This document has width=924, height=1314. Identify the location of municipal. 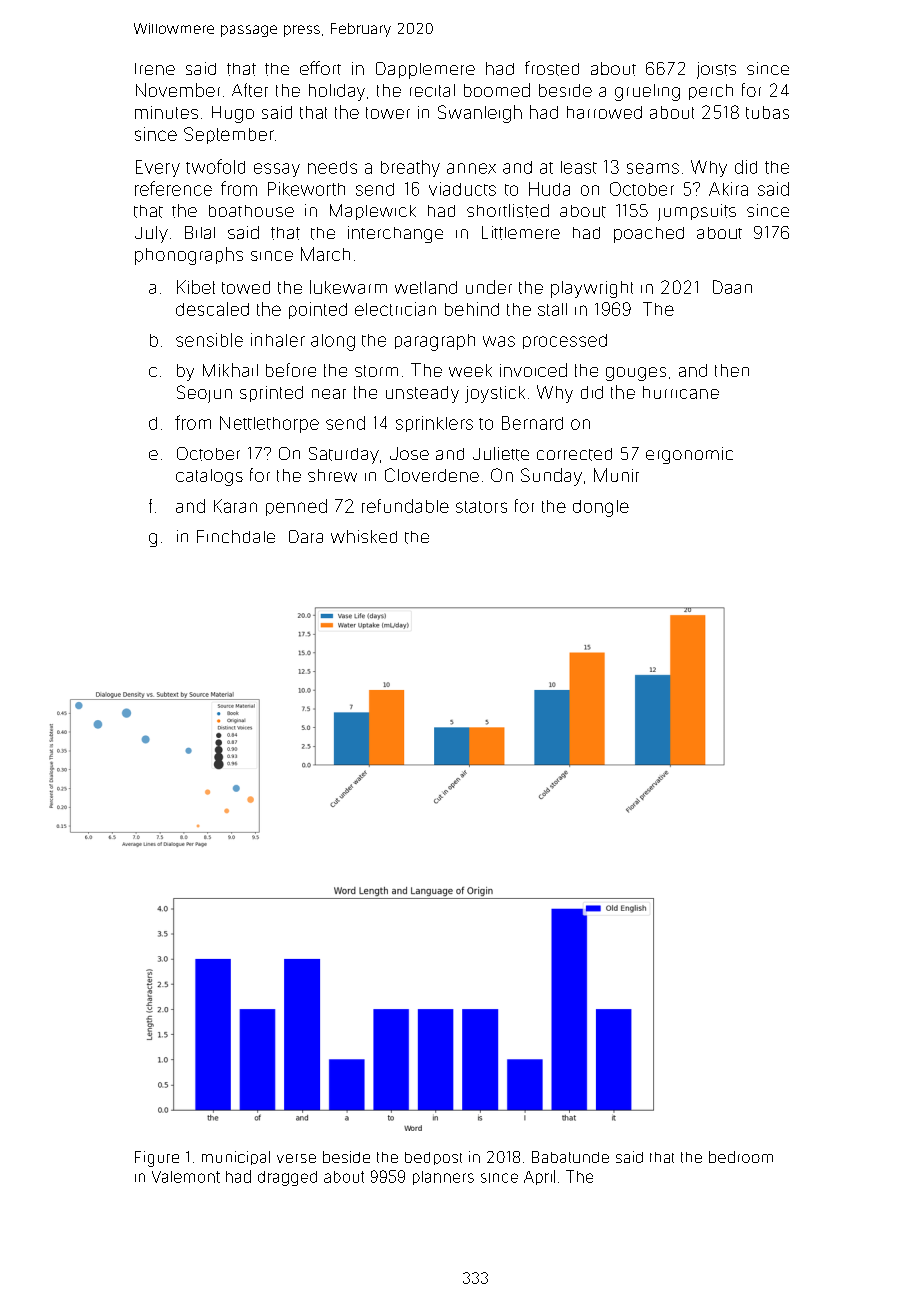
(236, 1158).
